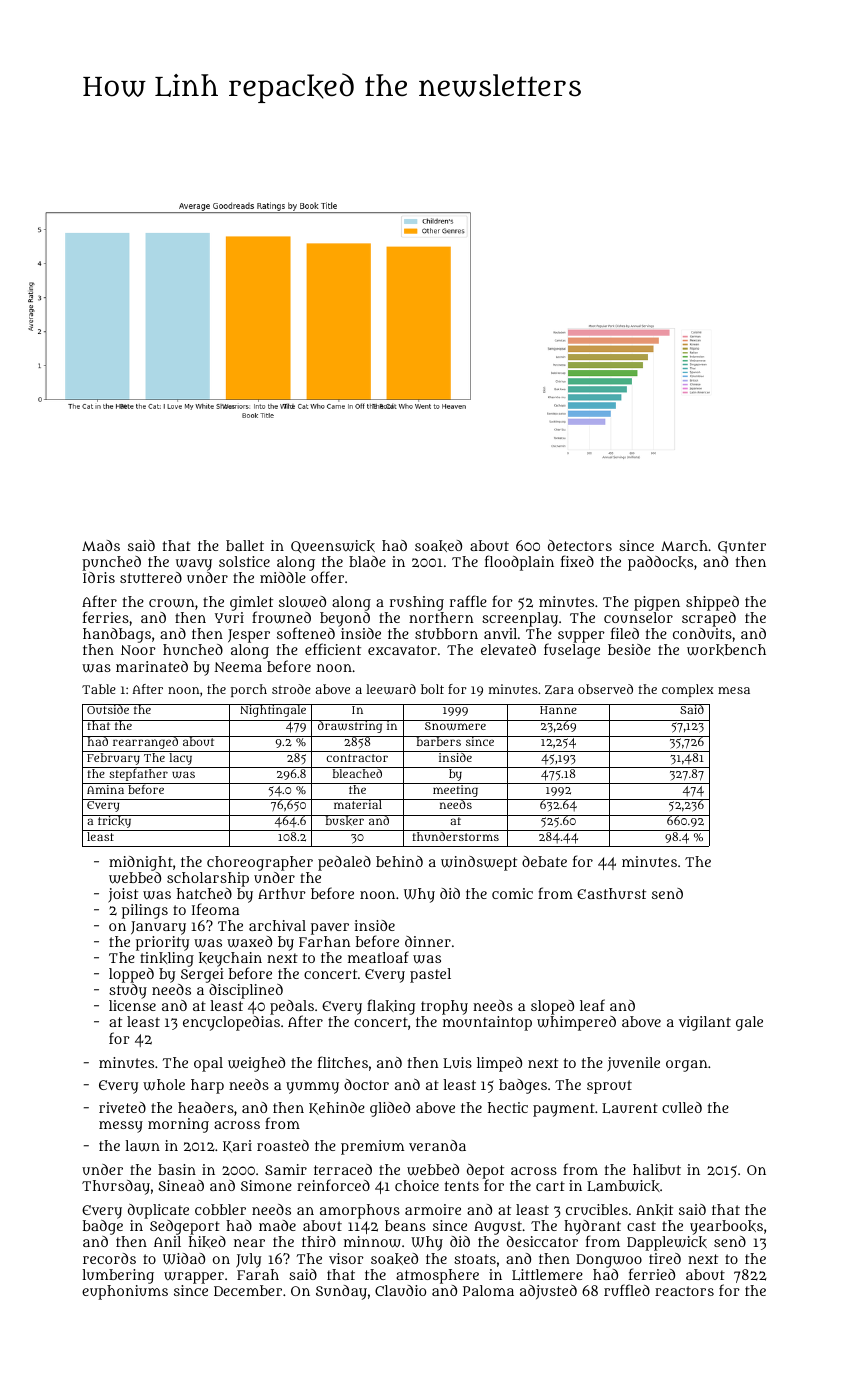 This screenshot has width=849, height=1400. What do you see at coordinates (333, 649) in the screenshot?
I see `efficient` at bounding box center [333, 649].
